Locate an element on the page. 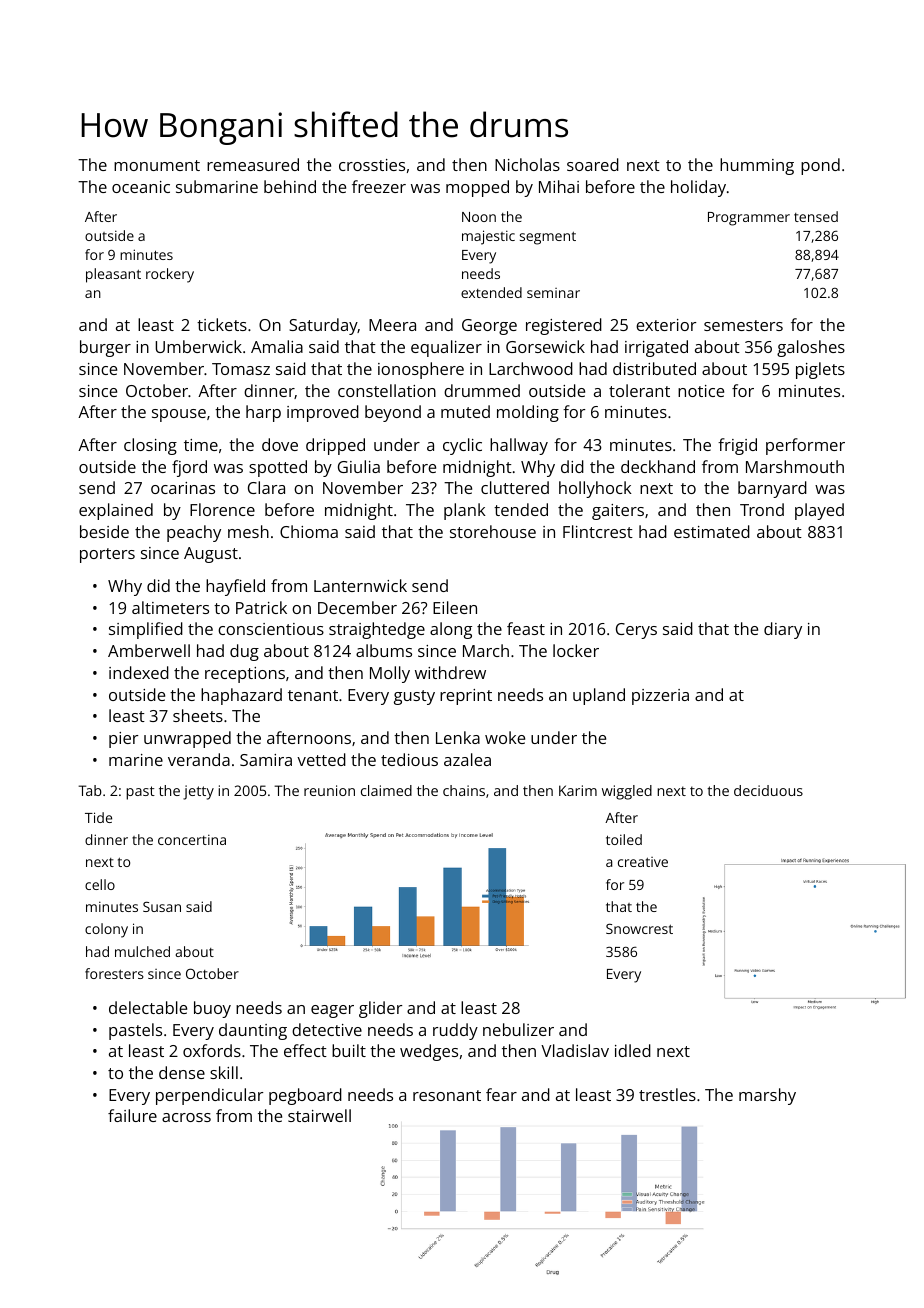  locker is located at coordinates (576, 650).
